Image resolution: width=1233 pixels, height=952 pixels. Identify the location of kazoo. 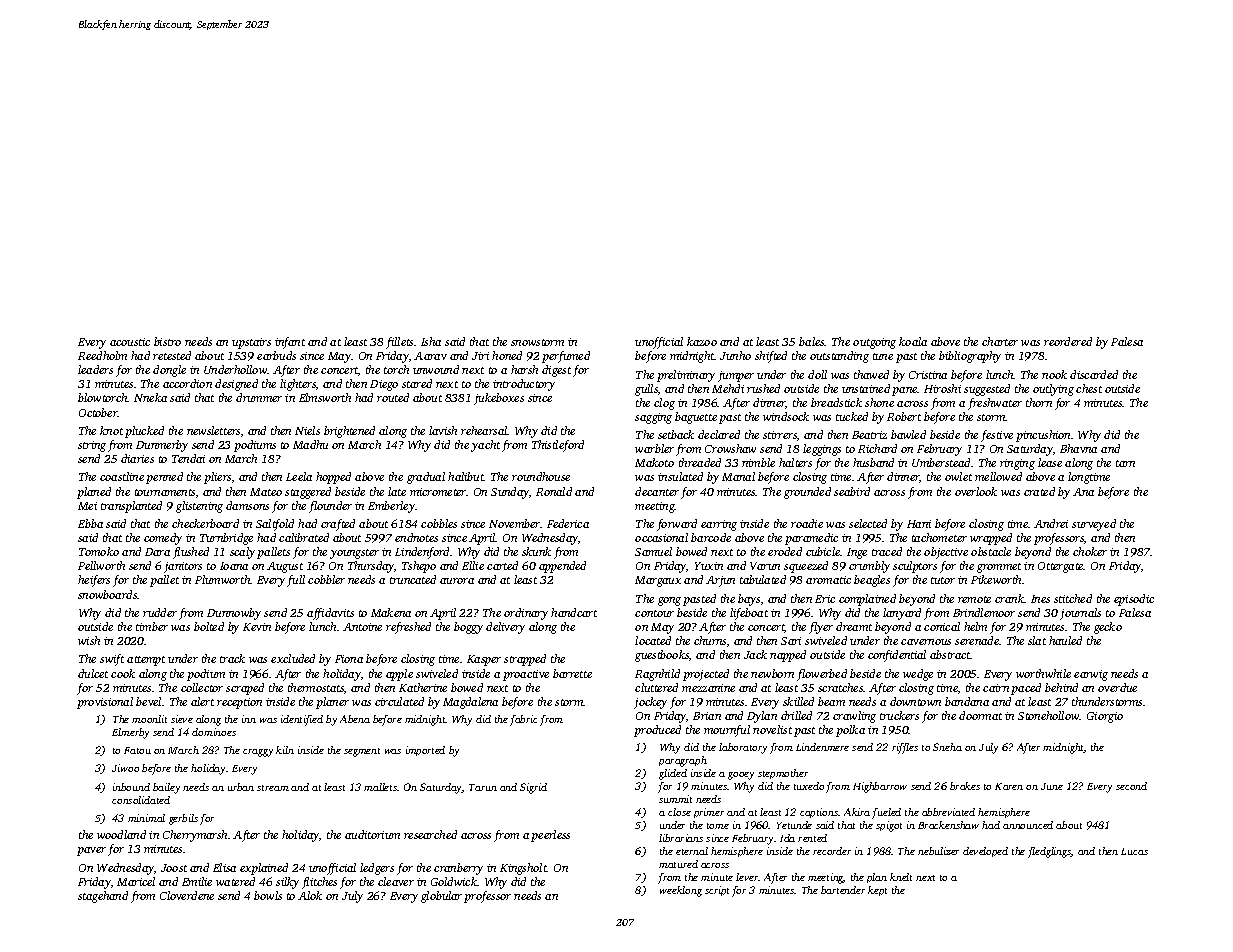
(702, 341).
